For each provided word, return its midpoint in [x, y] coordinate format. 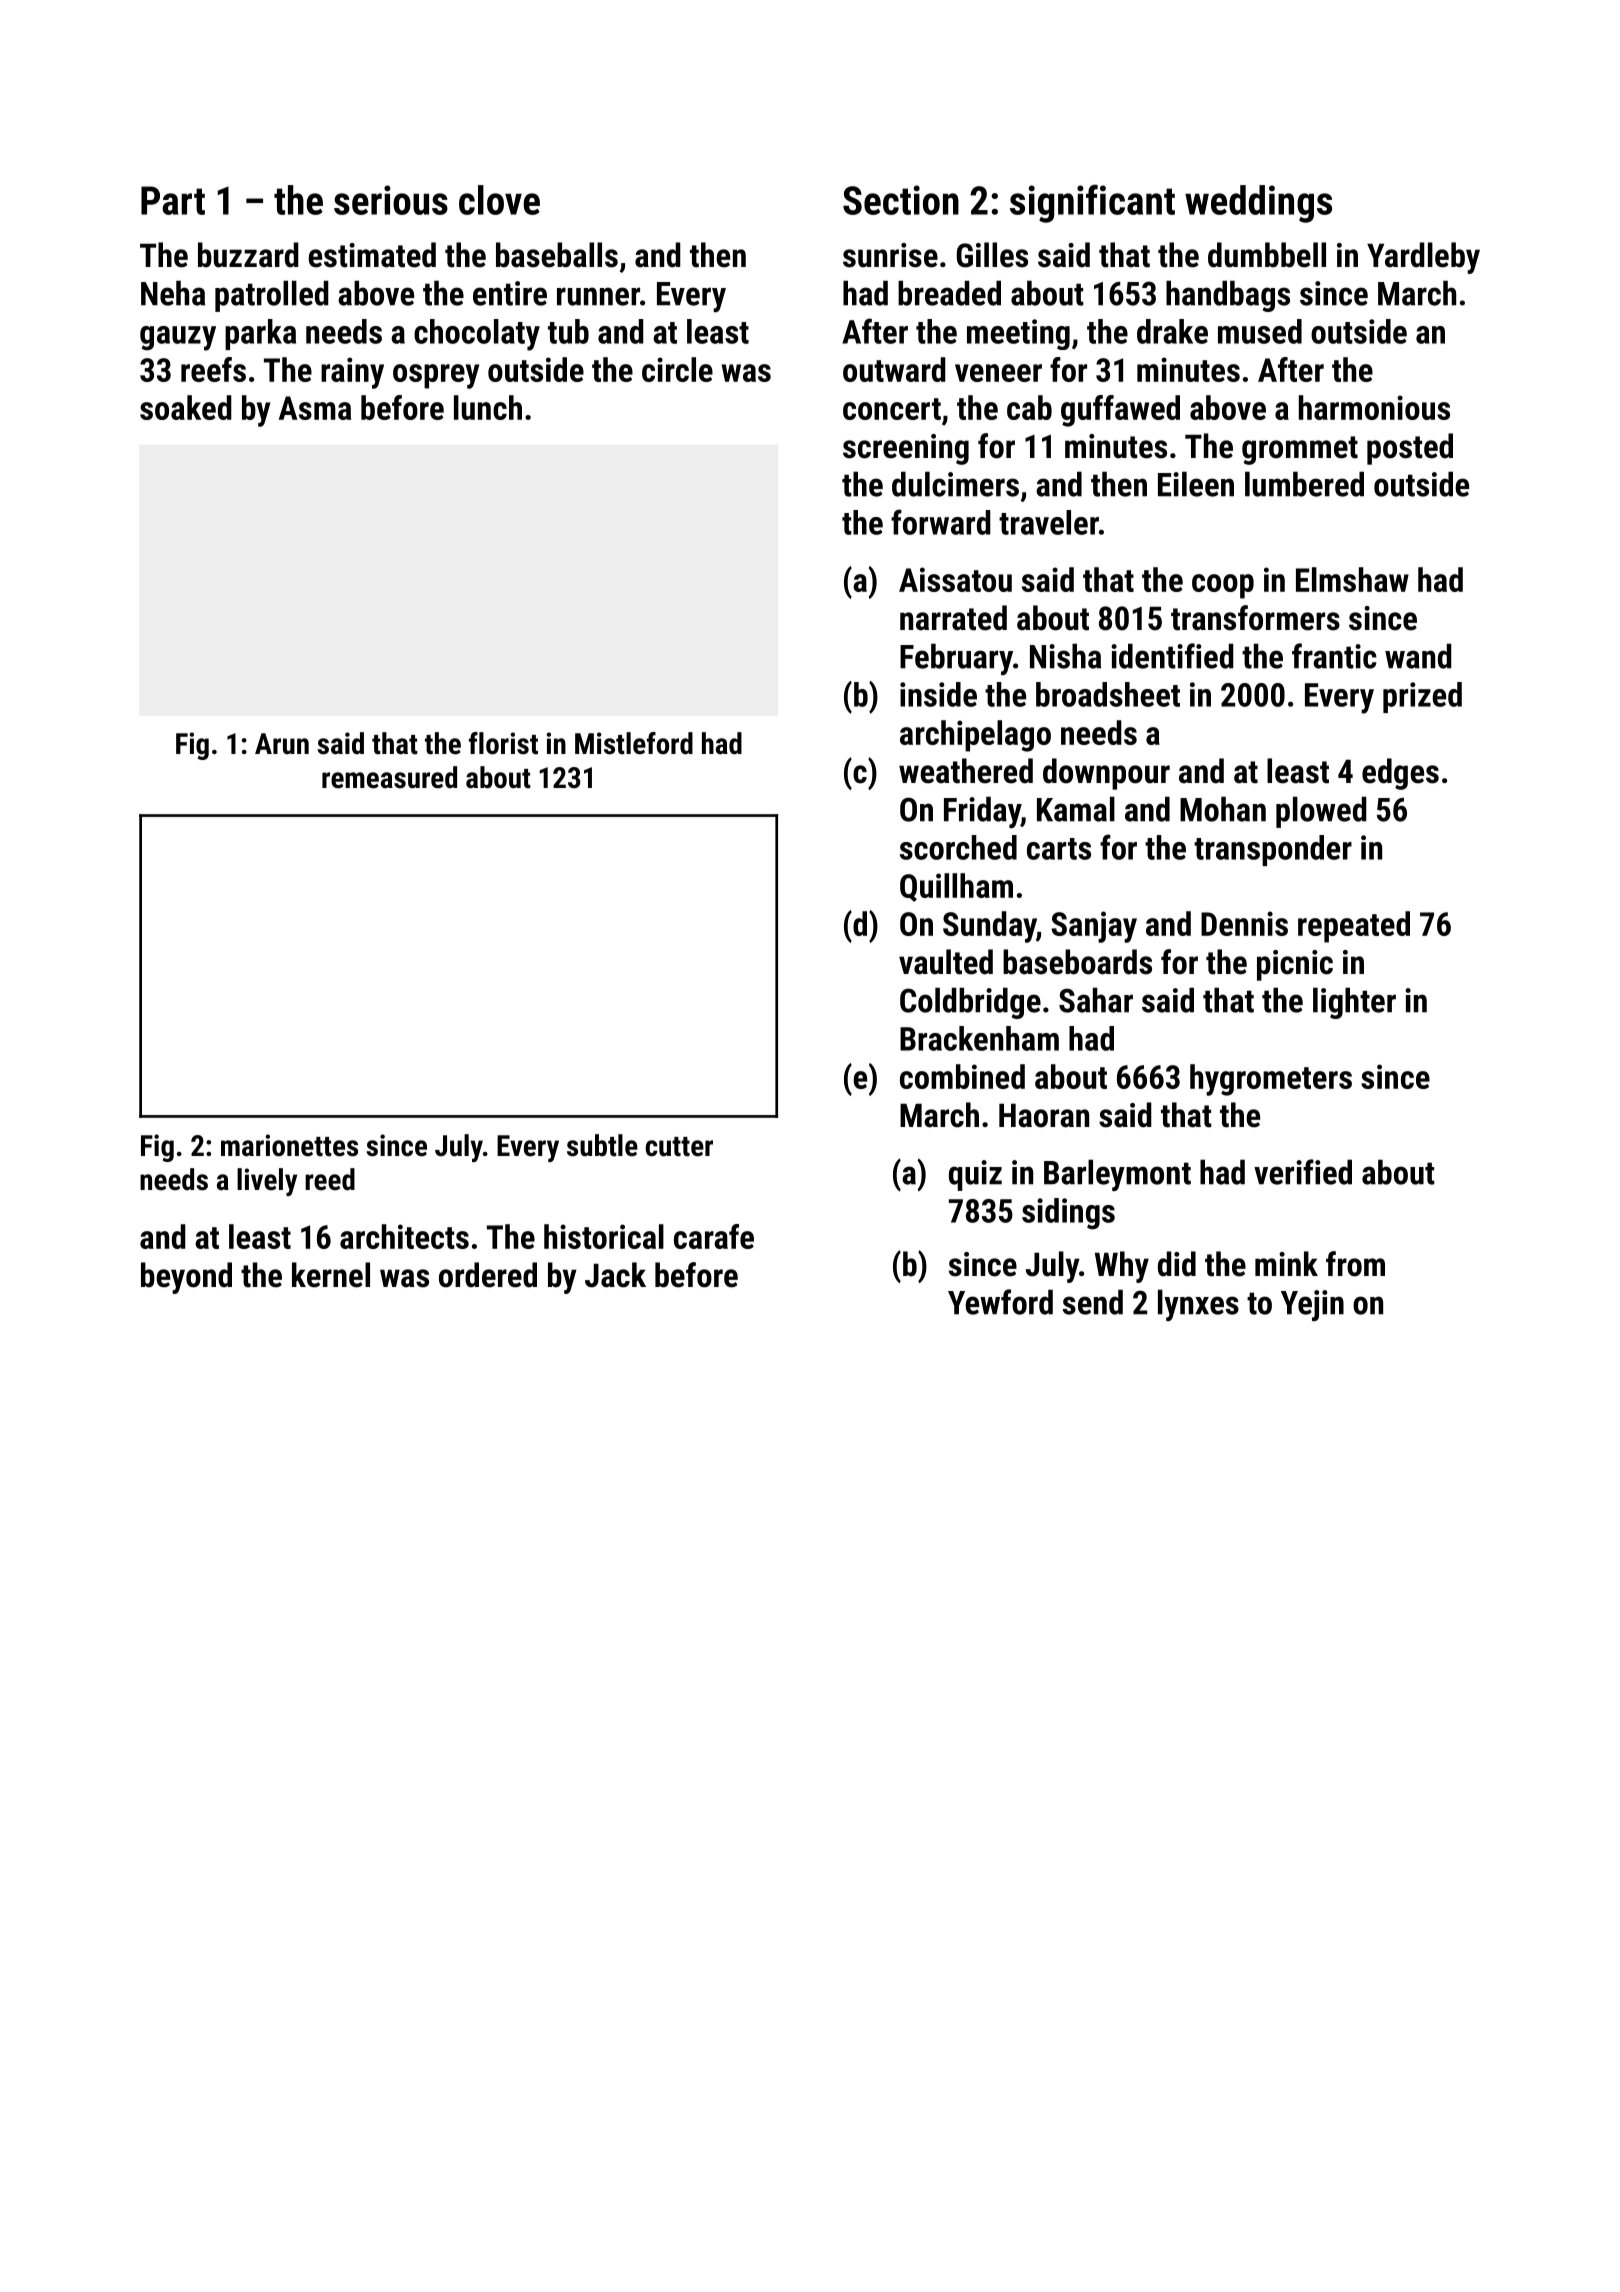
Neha [173, 293]
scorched [958, 847]
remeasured [389, 777]
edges [1400, 774]
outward [894, 369]
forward [941, 522]
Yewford [1000, 1302]
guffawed [1120, 411]
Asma [315, 408]
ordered [488, 1275]
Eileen [1196, 484]
